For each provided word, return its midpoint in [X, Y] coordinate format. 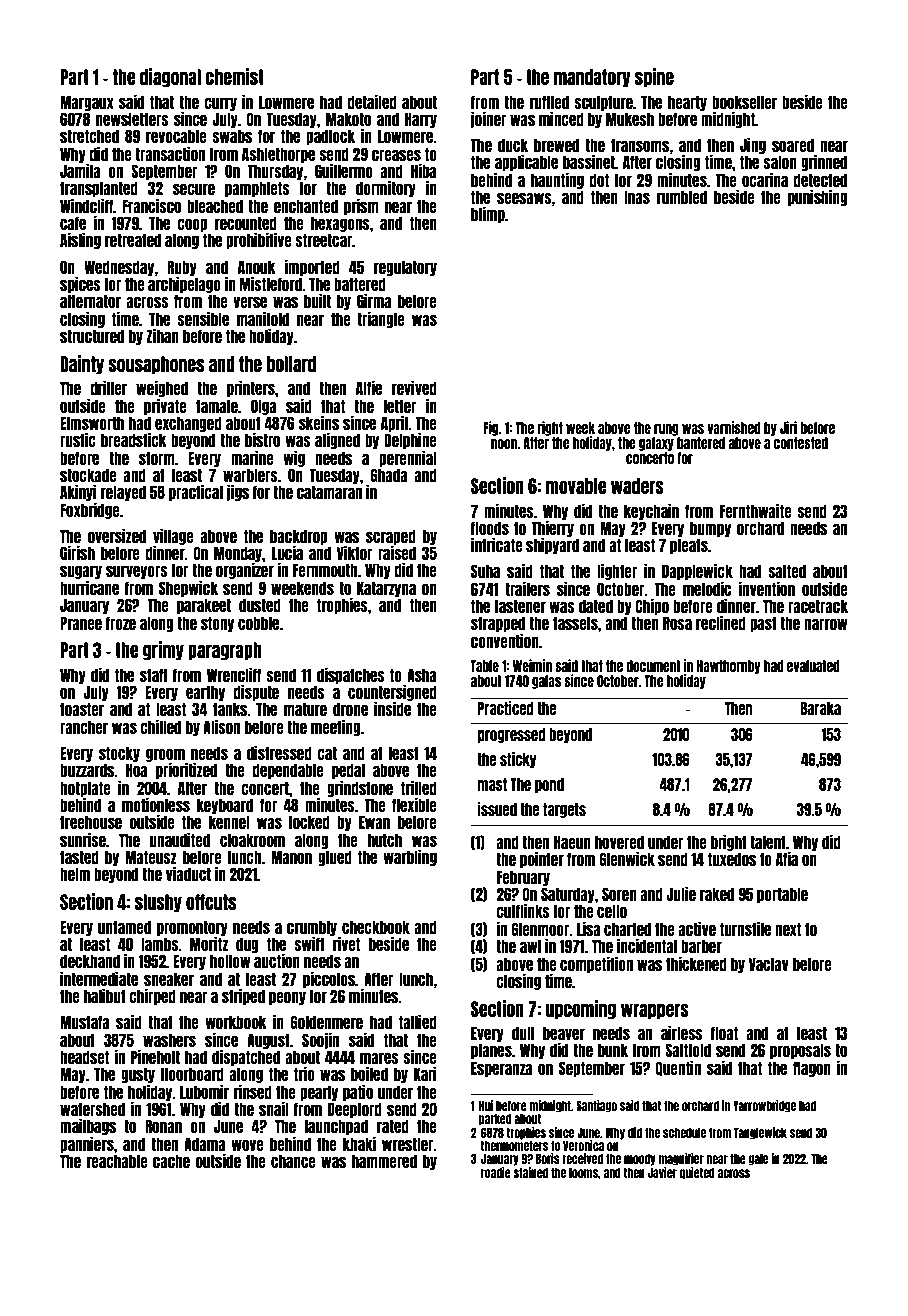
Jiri [788, 427]
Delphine [410, 440]
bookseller [744, 102]
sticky [518, 760]
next [788, 929]
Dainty [82, 365]
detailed [372, 101]
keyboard [225, 806]
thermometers [514, 1145]
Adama [205, 1144]
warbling [410, 857]
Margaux [87, 103]
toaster [82, 709]
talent [768, 842]
